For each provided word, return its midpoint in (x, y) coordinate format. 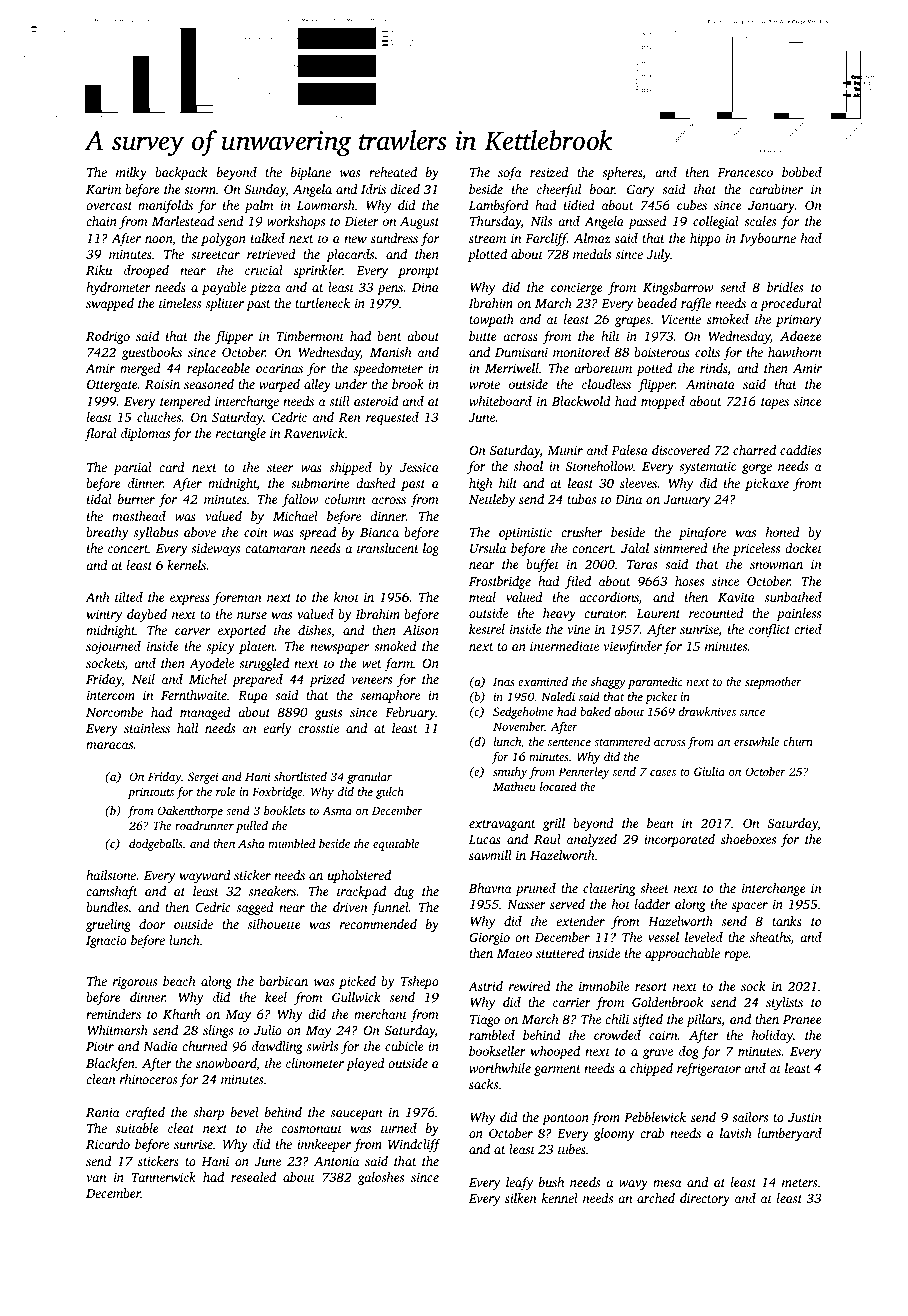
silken (521, 1198)
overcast (109, 206)
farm (398, 664)
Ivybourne (768, 239)
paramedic (655, 683)
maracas (109, 745)
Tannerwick (163, 1177)
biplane (311, 173)
